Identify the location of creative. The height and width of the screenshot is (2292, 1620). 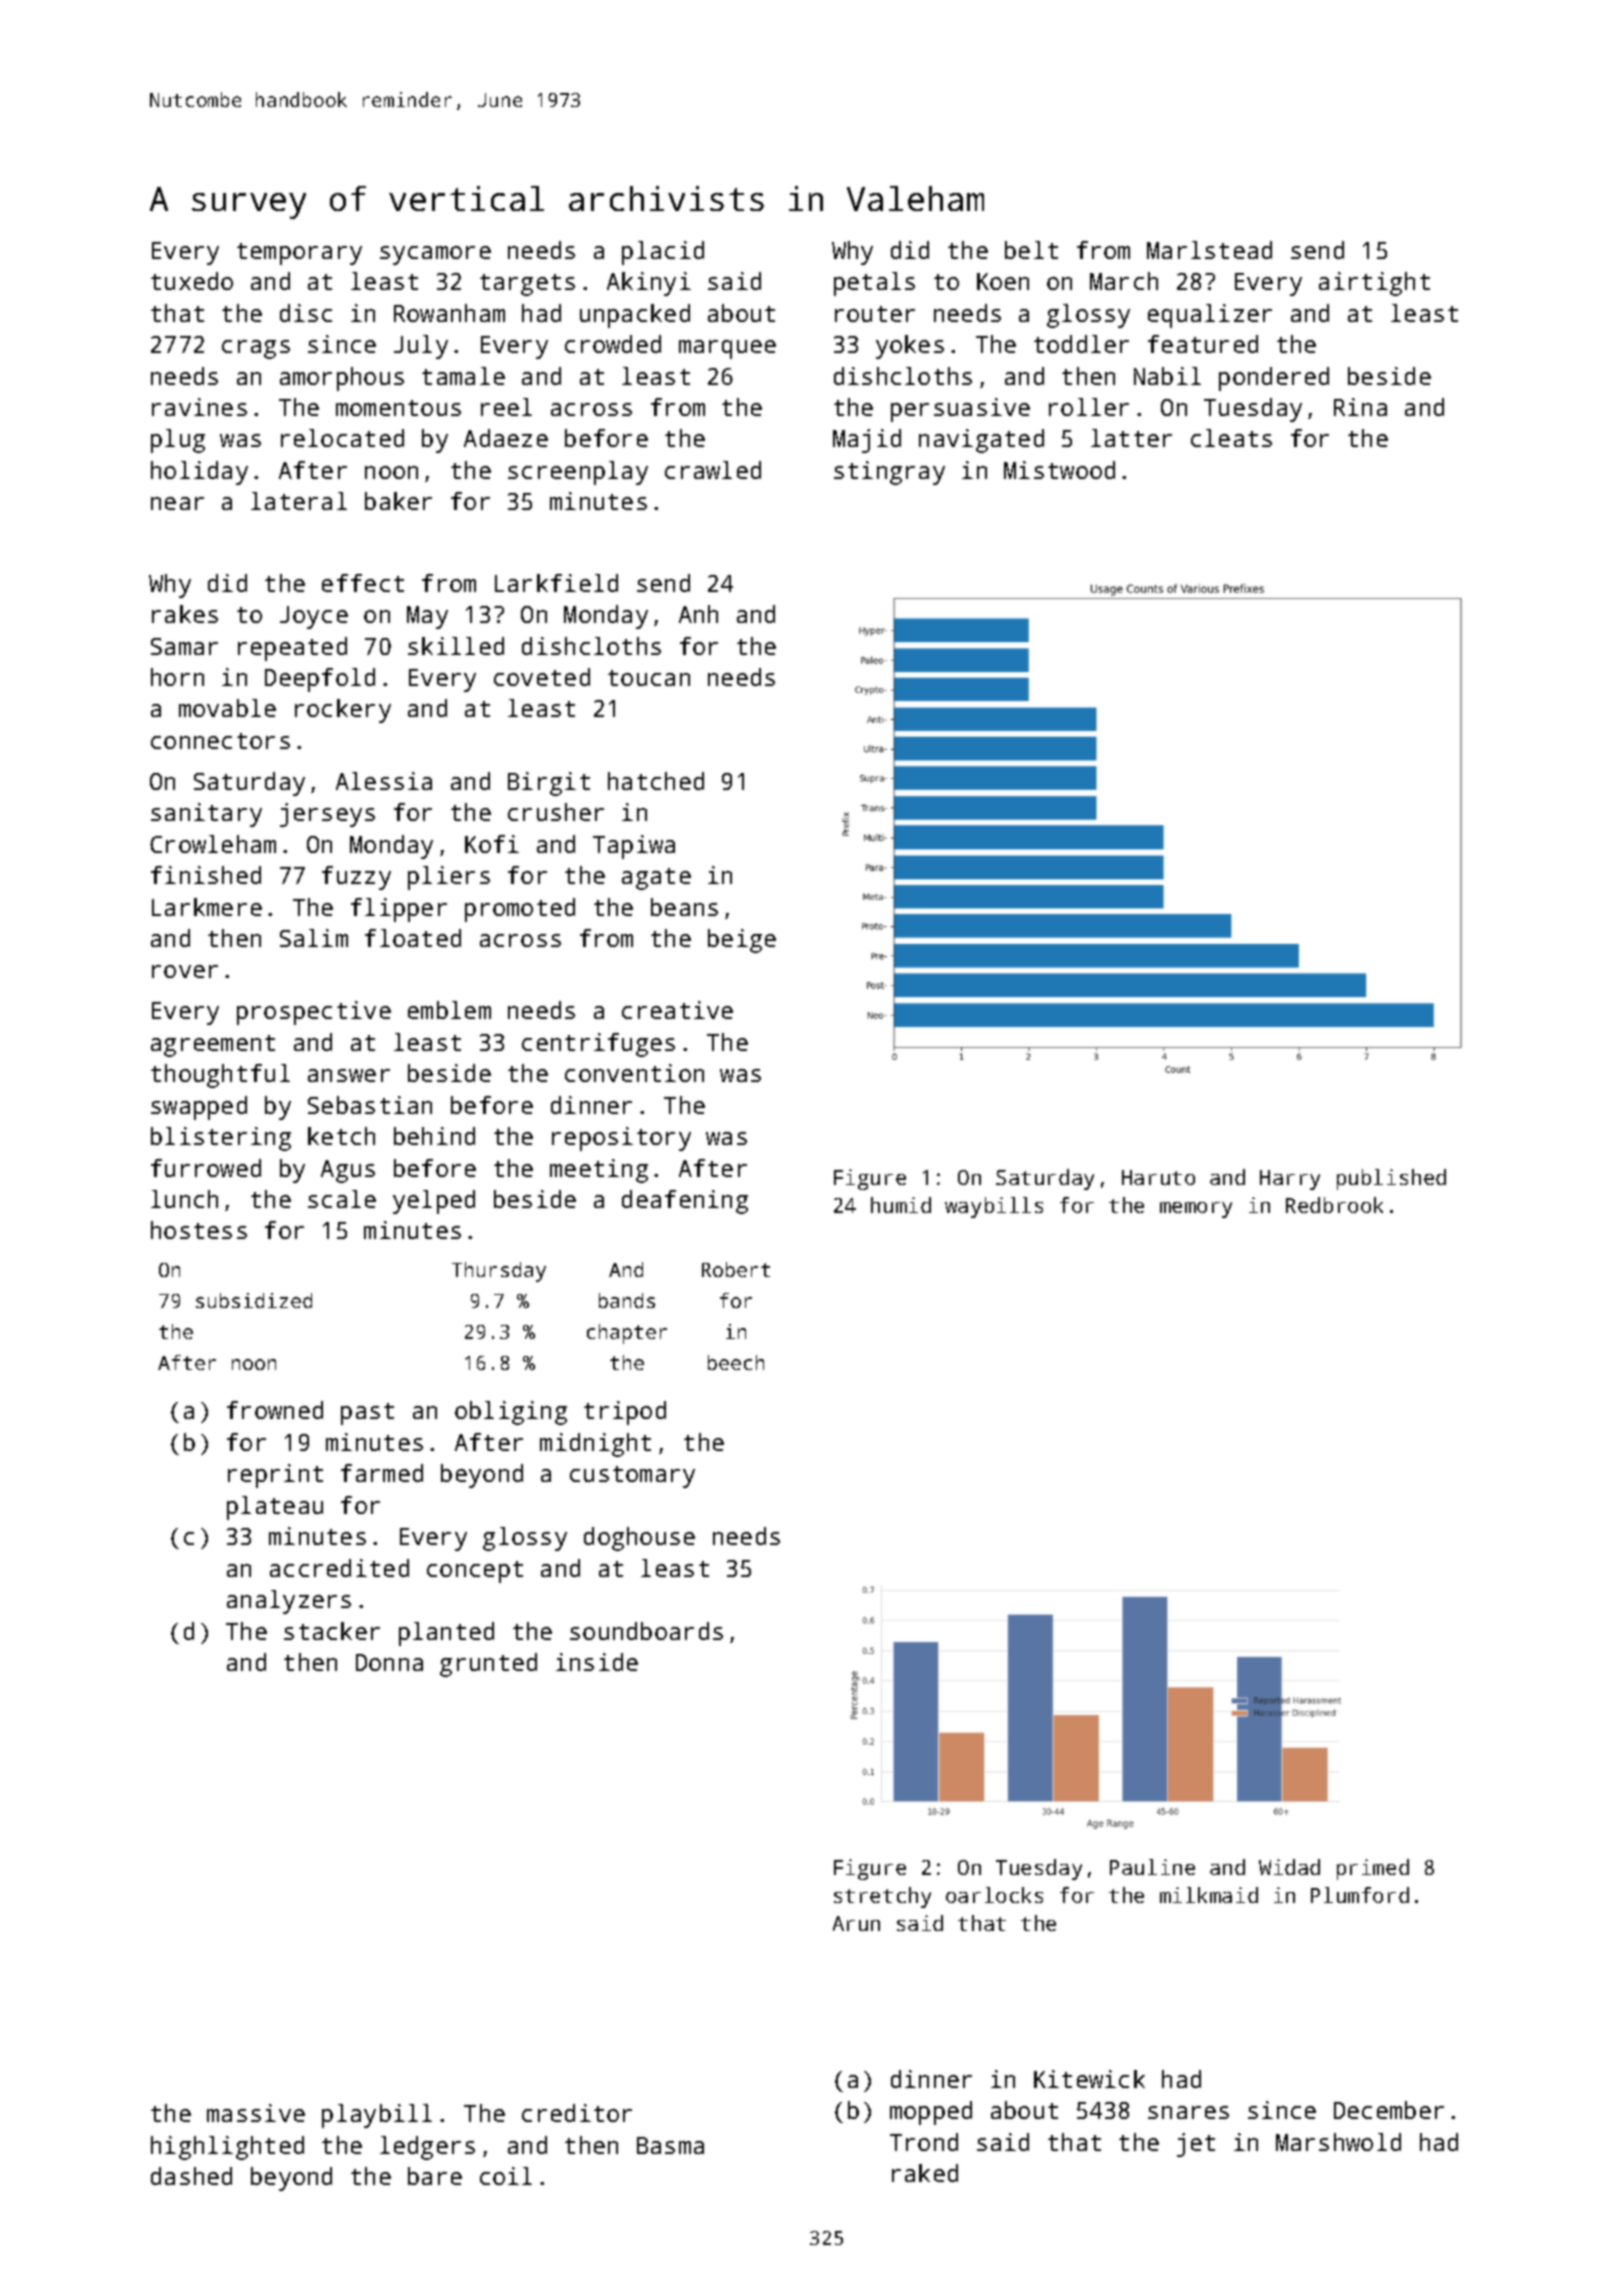
(677, 1010).
